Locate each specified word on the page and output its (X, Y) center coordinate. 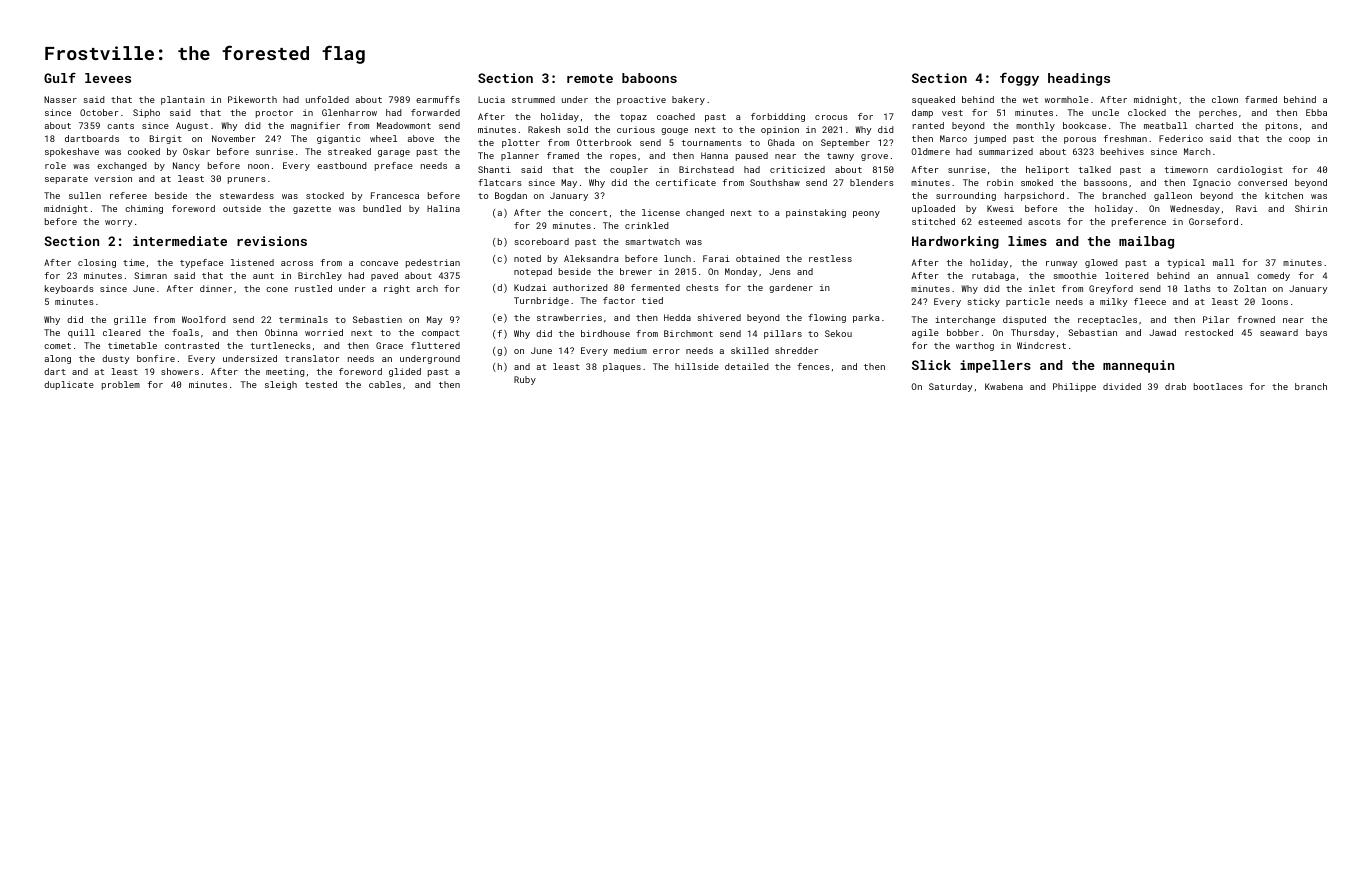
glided (405, 372)
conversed (1262, 182)
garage (394, 153)
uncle (1105, 112)
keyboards (69, 289)
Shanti (494, 169)
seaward (1279, 332)
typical (1186, 263)
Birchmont (688, 333)
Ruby (525, 380)
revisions (272, 241)
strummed (533, 99)
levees (108, 78)
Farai (716, 258)
